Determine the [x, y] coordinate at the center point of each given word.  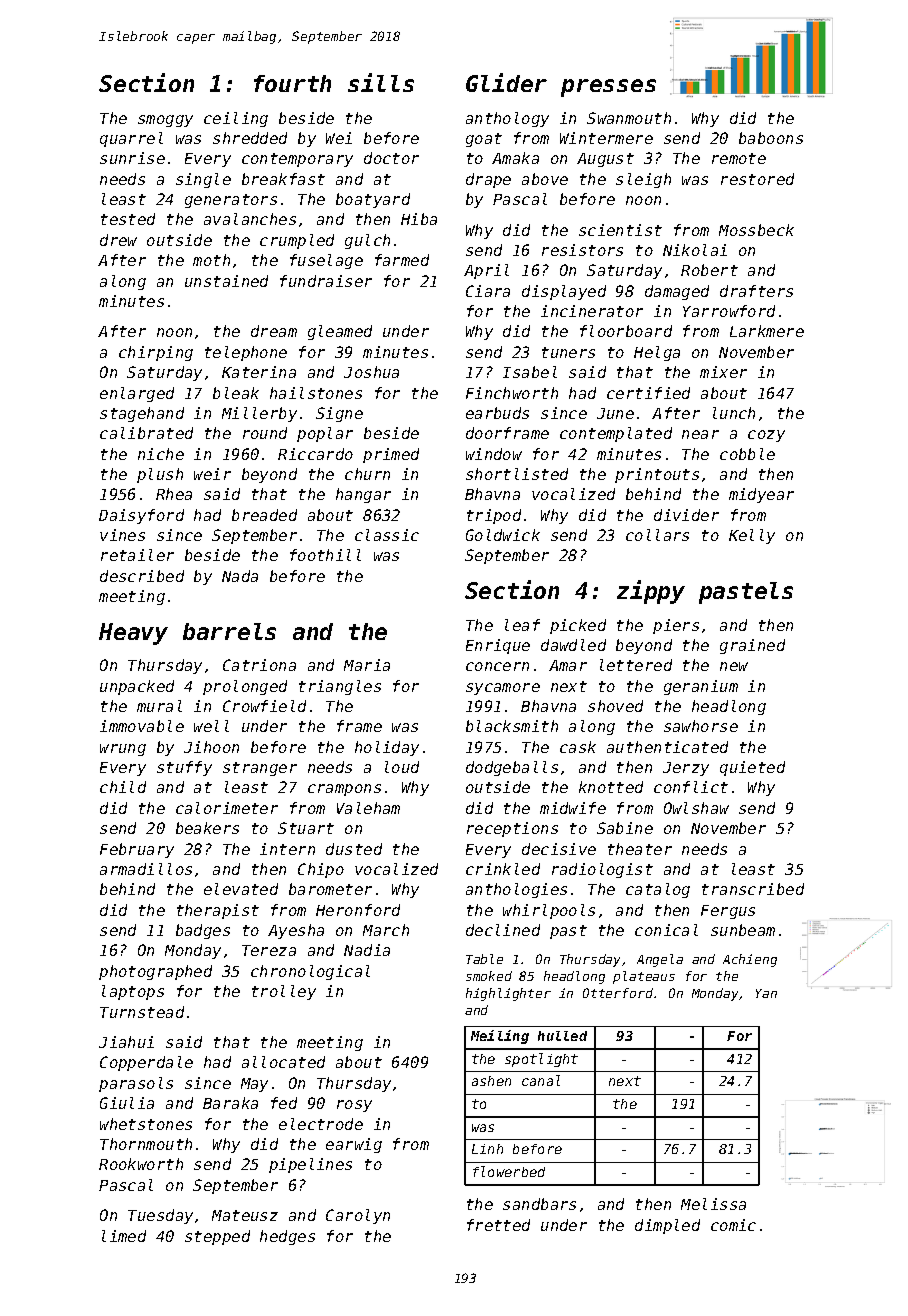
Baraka [230, 1103]
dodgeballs [512, 768]
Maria [367, 665]
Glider [506, 82]
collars [657, 535]
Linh [487, 1149]
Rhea [174, 494]
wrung [123, 750]
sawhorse [701, 726]
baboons [771, 138]
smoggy [165, 121]
